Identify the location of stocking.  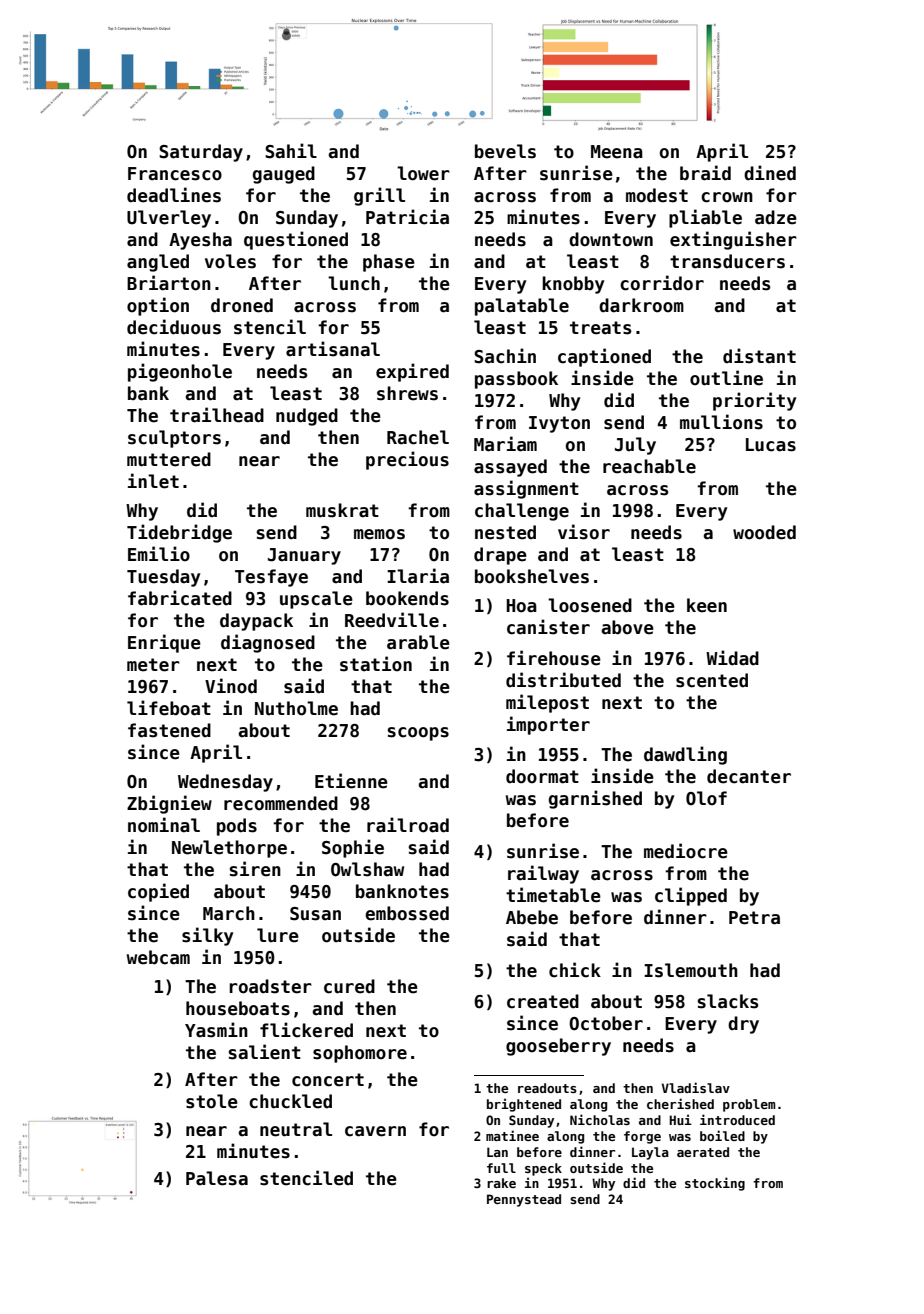
(715, 1184).
